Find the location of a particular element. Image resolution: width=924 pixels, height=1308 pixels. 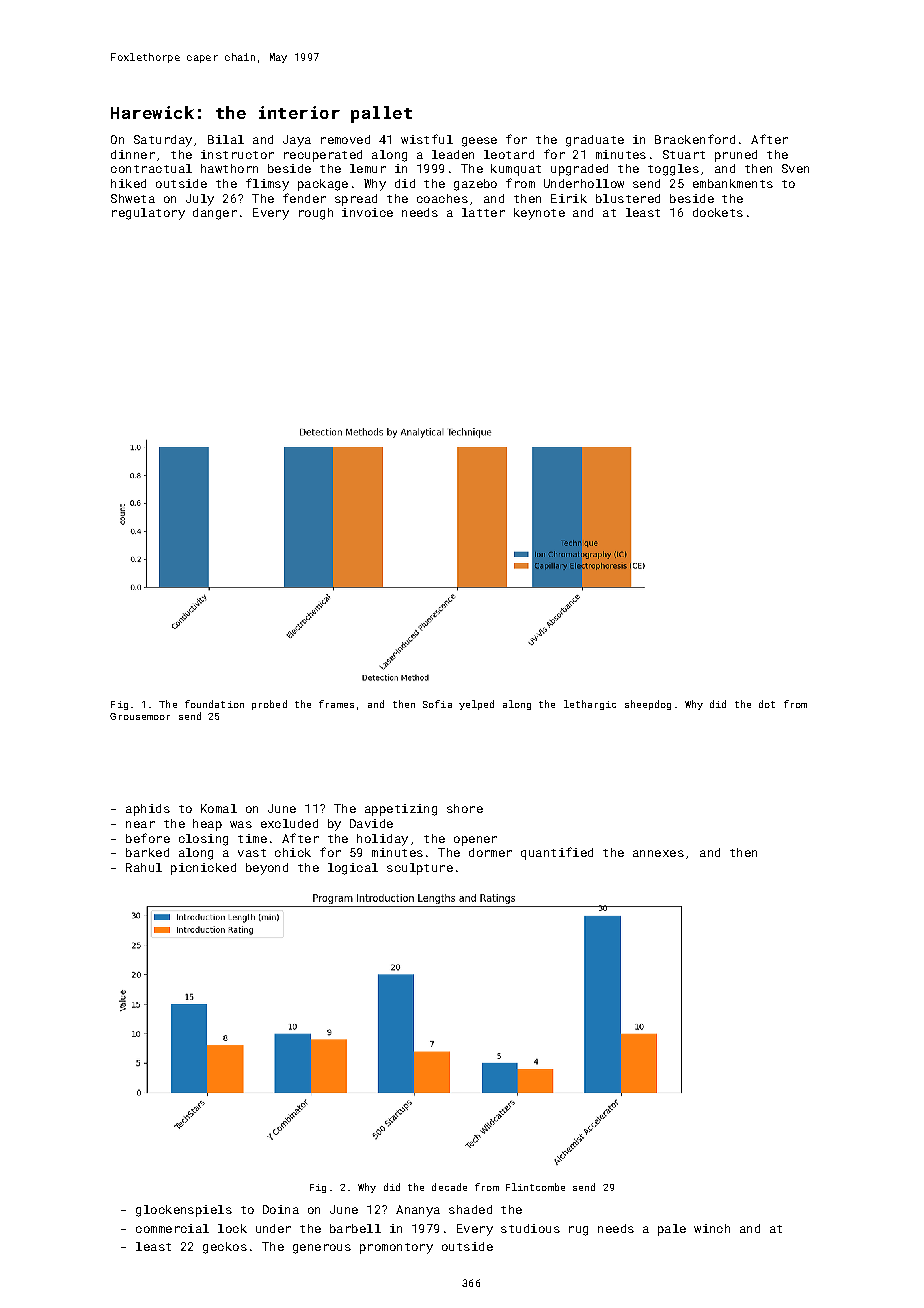

lethargic is located at coordinates (590, 705).
